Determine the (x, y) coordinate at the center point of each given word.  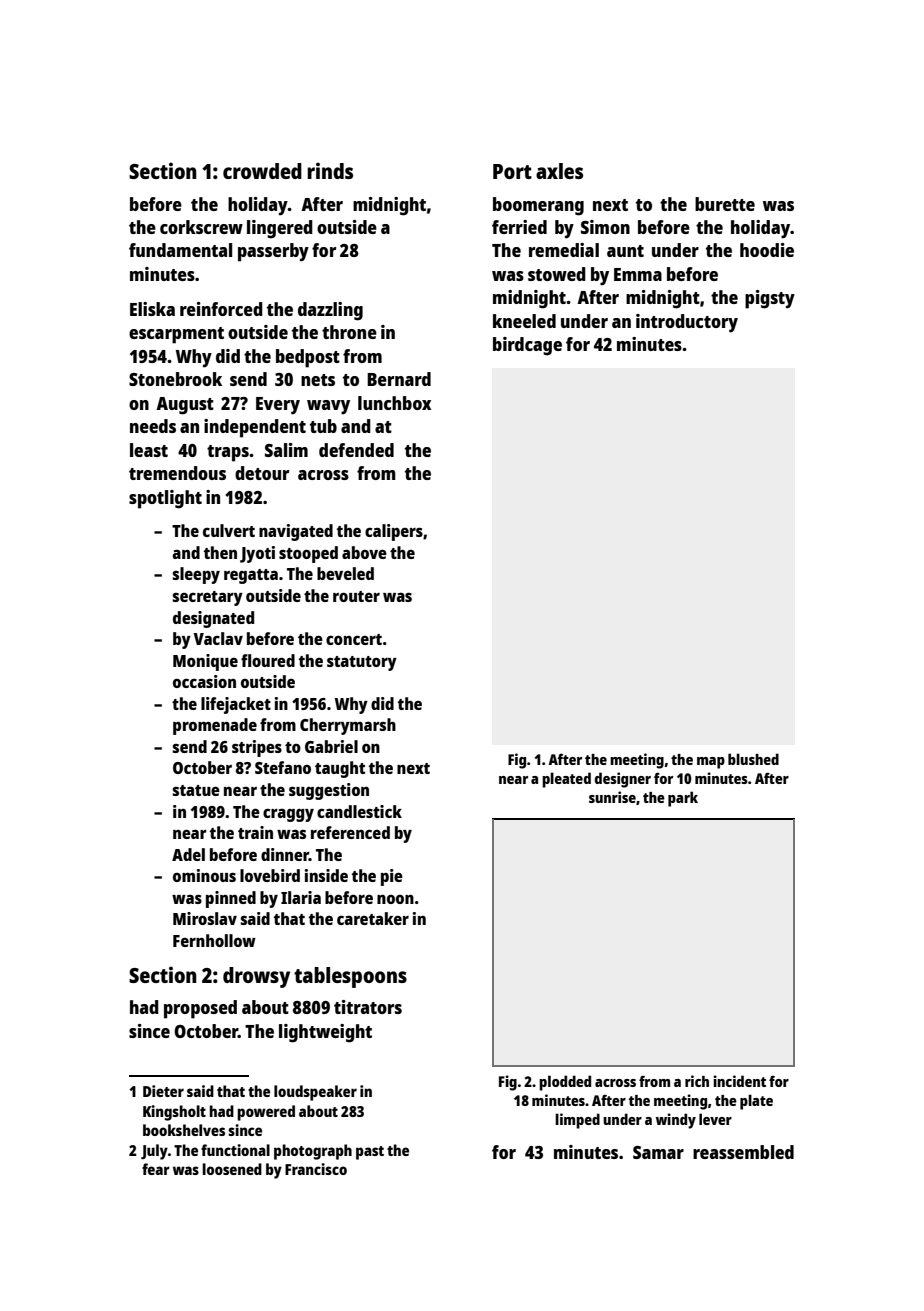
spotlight (165, 499)
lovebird (270, 875)
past (370, 1153)
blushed (753, 759)
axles (559, 171)
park (683, 799)
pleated (566, 780)
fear (156, 1169)
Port (512, 171)
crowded (262, 171)
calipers (394, 532)
